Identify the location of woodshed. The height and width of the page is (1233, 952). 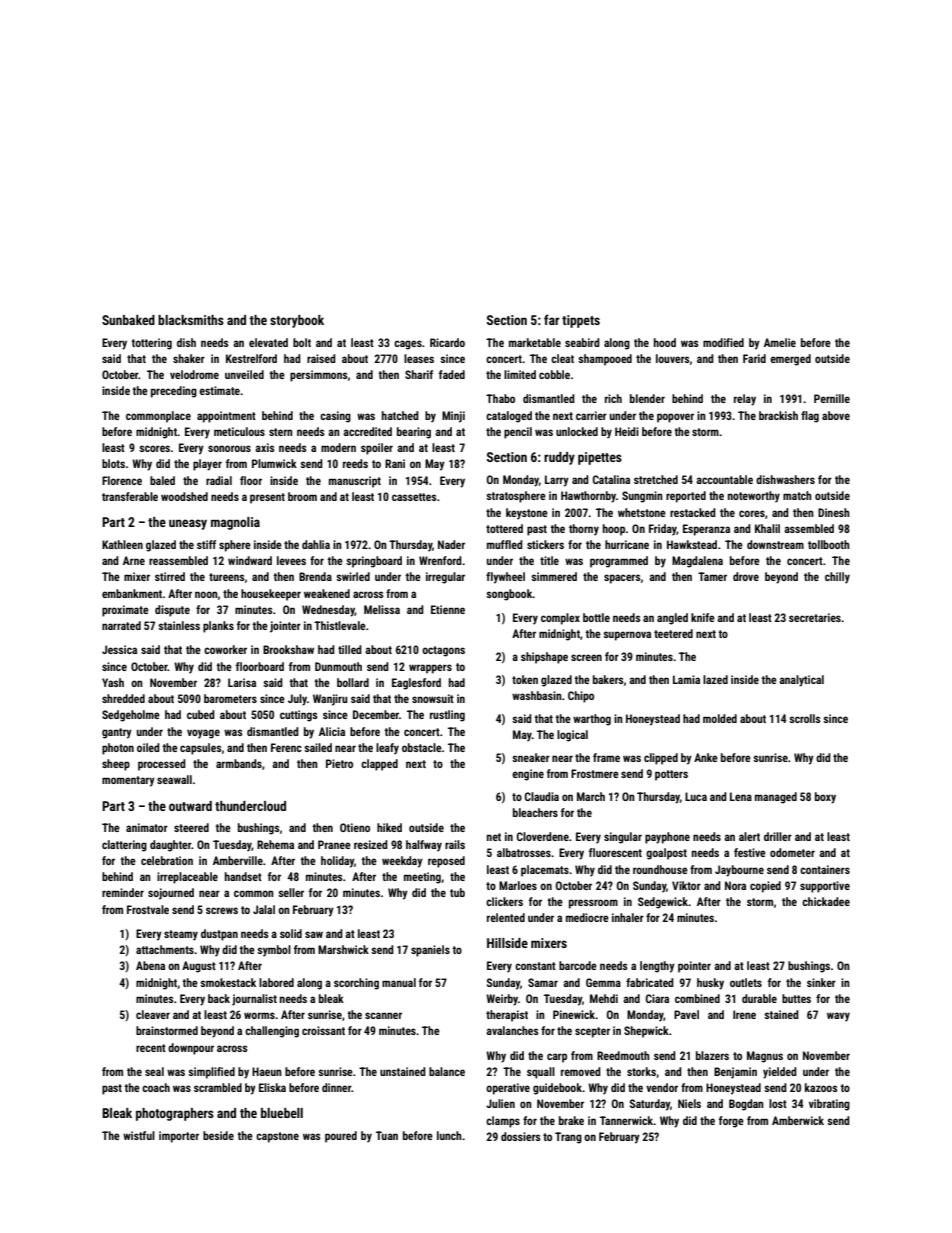
(184, 496).
